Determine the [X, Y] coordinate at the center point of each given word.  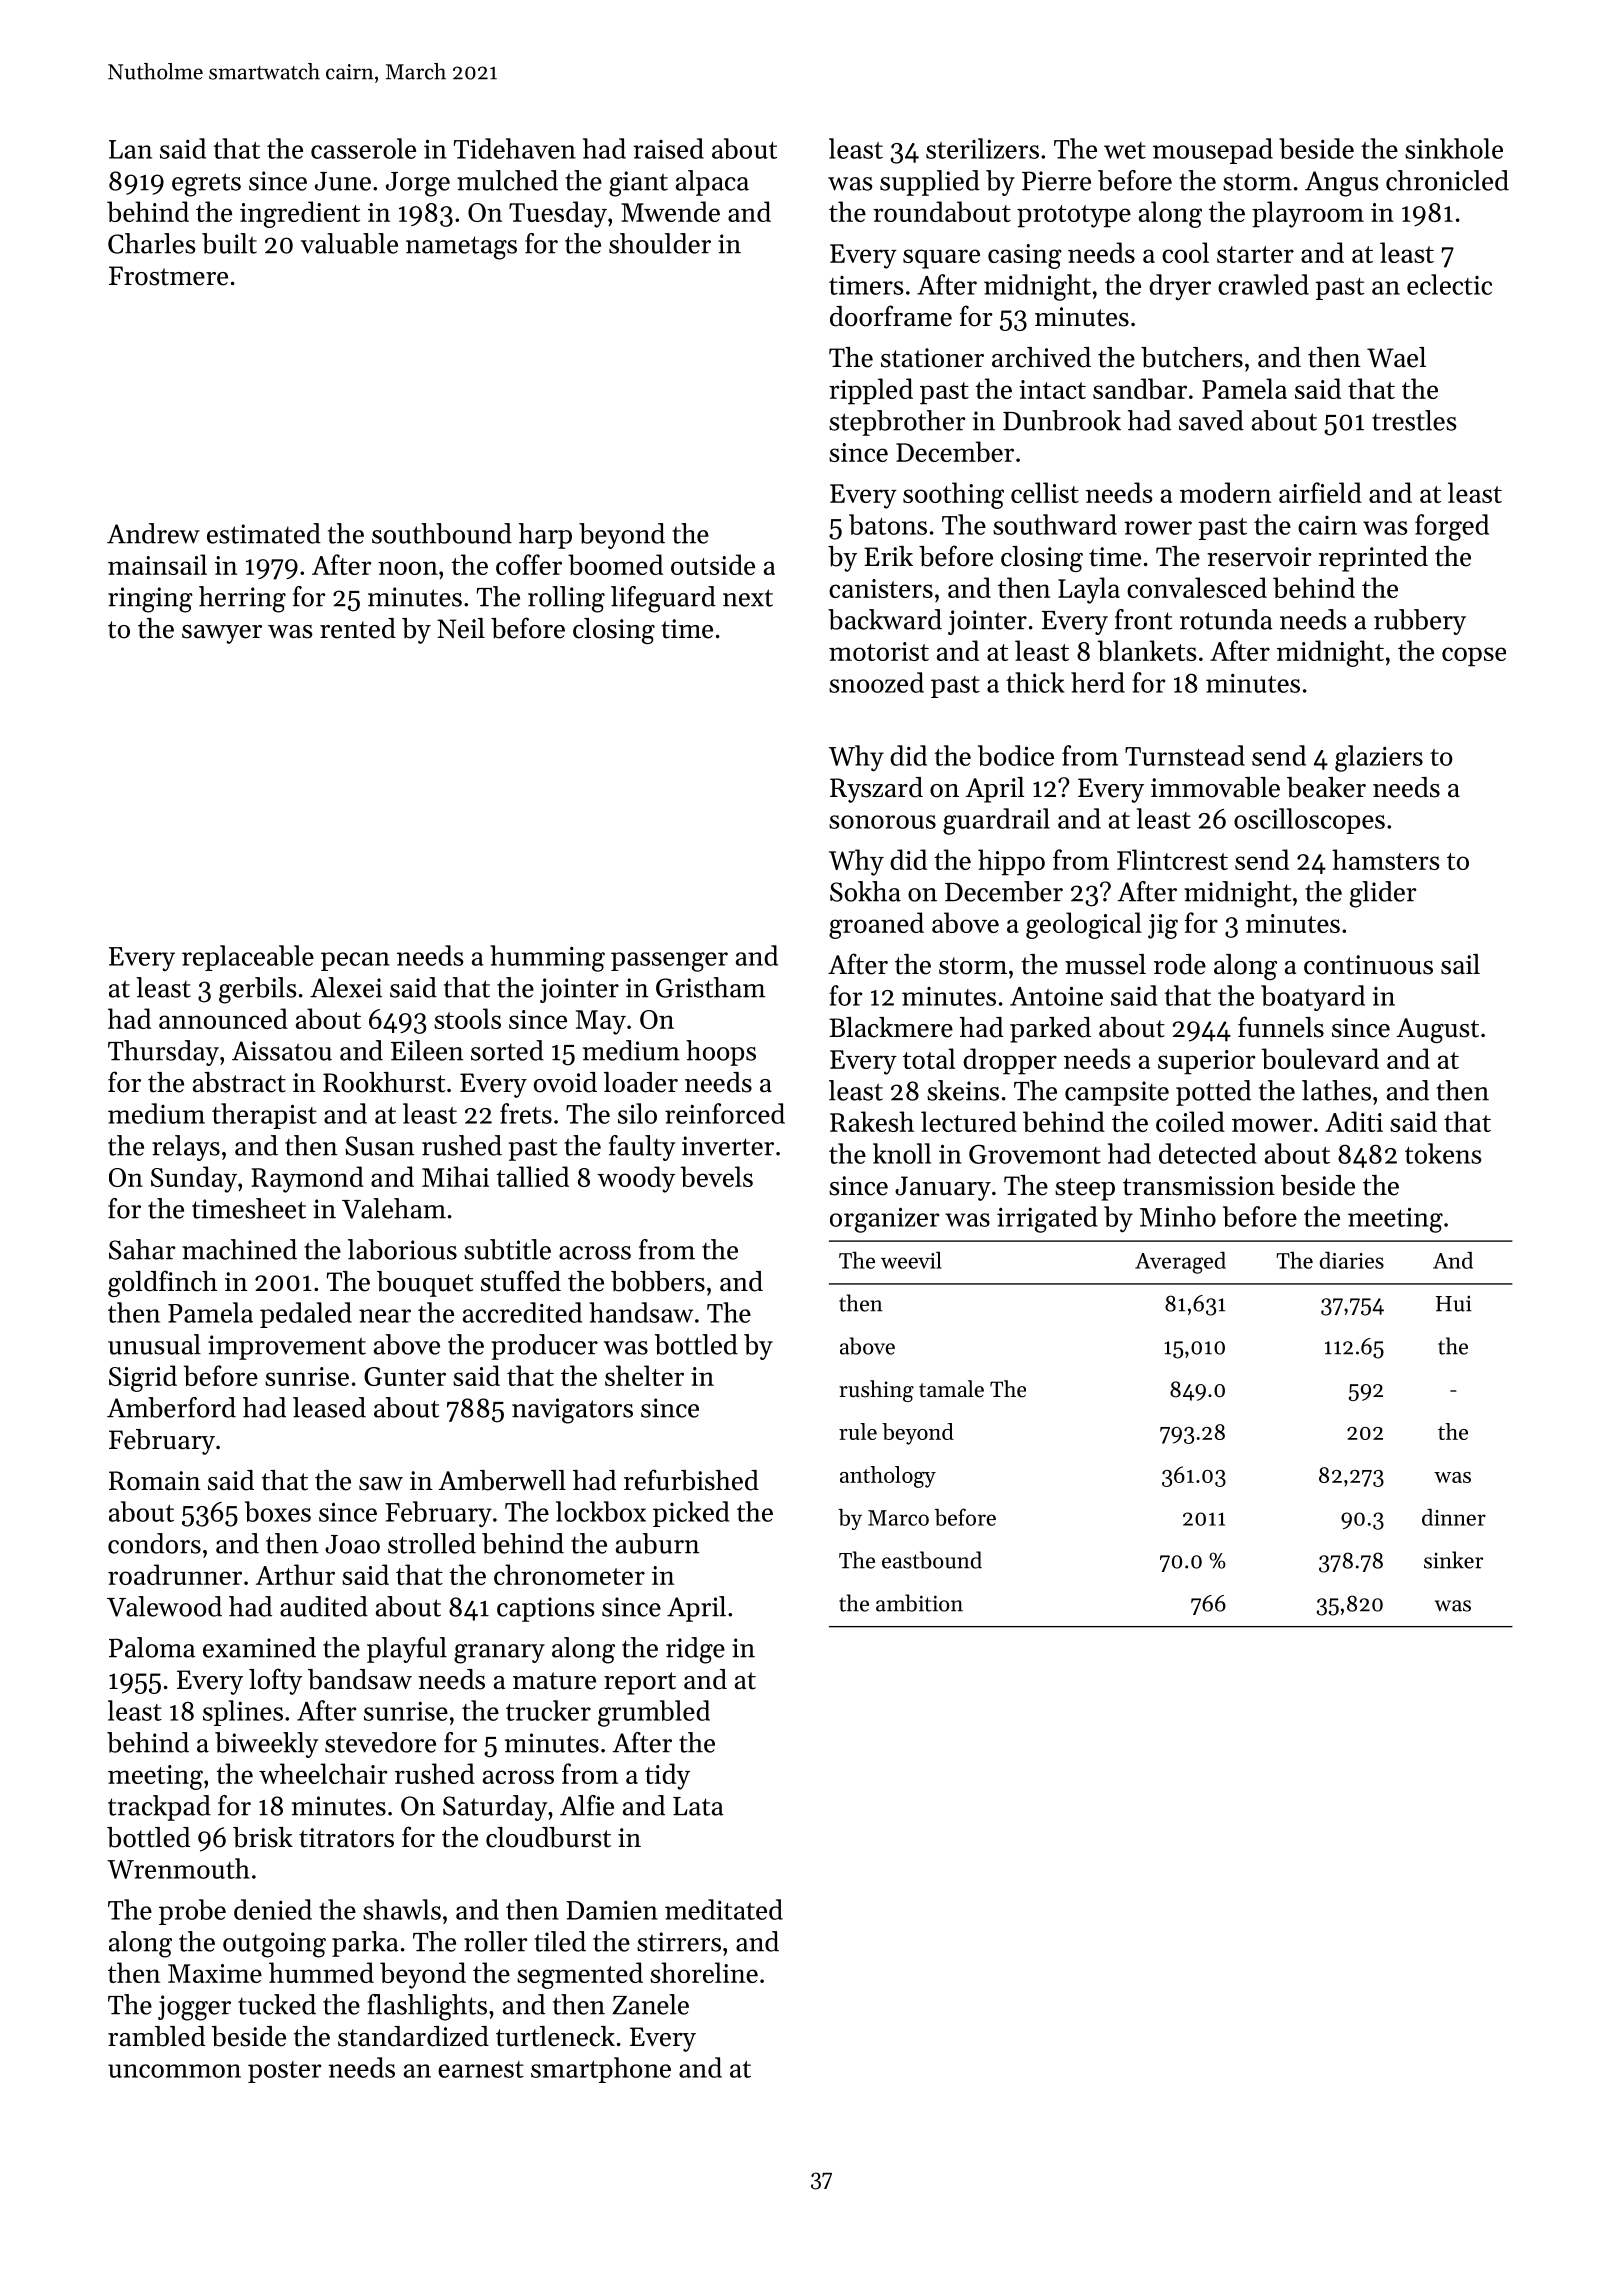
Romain [155, 1481]
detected [1207, 1153]
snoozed [876, 682]
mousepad [1213, 151]
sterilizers [982, 148]
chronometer [569, 1574]
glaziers [1379, 758]
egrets [206, 185]
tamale [951, 1389]
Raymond [307, 1179]
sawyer [222, 634]
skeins [963, 1090]
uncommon [174, 2071]
